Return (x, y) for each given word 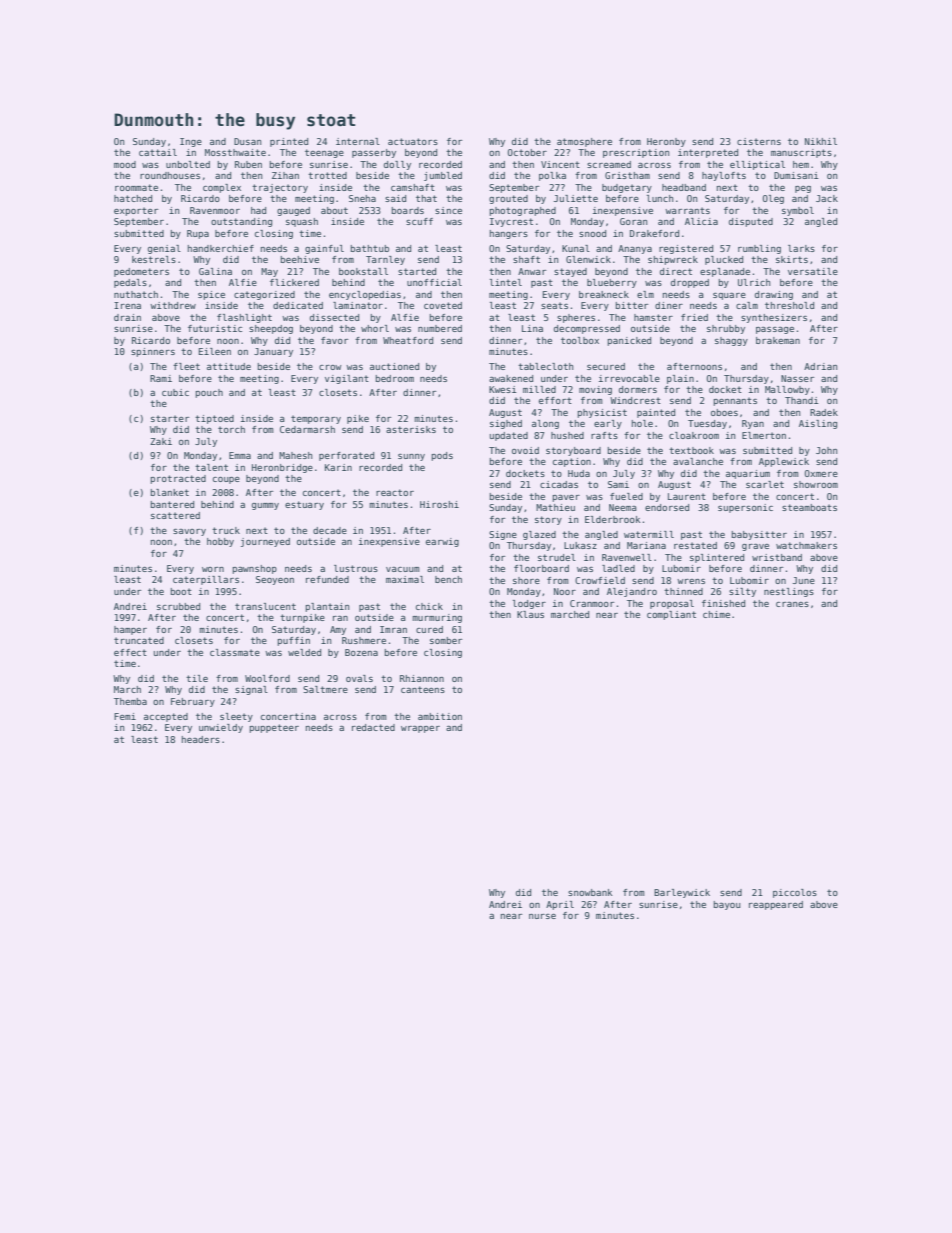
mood (125, 164)
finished (723, 603)
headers (201, 739)
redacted (373, 727)
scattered (175, 515)
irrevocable (629, 378)
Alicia (701, 221)
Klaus (530, 614)
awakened (511, 378)
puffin (294, 641)
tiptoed (214, 419)
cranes (792, 604)
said (395, 198)
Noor (565, 591)
